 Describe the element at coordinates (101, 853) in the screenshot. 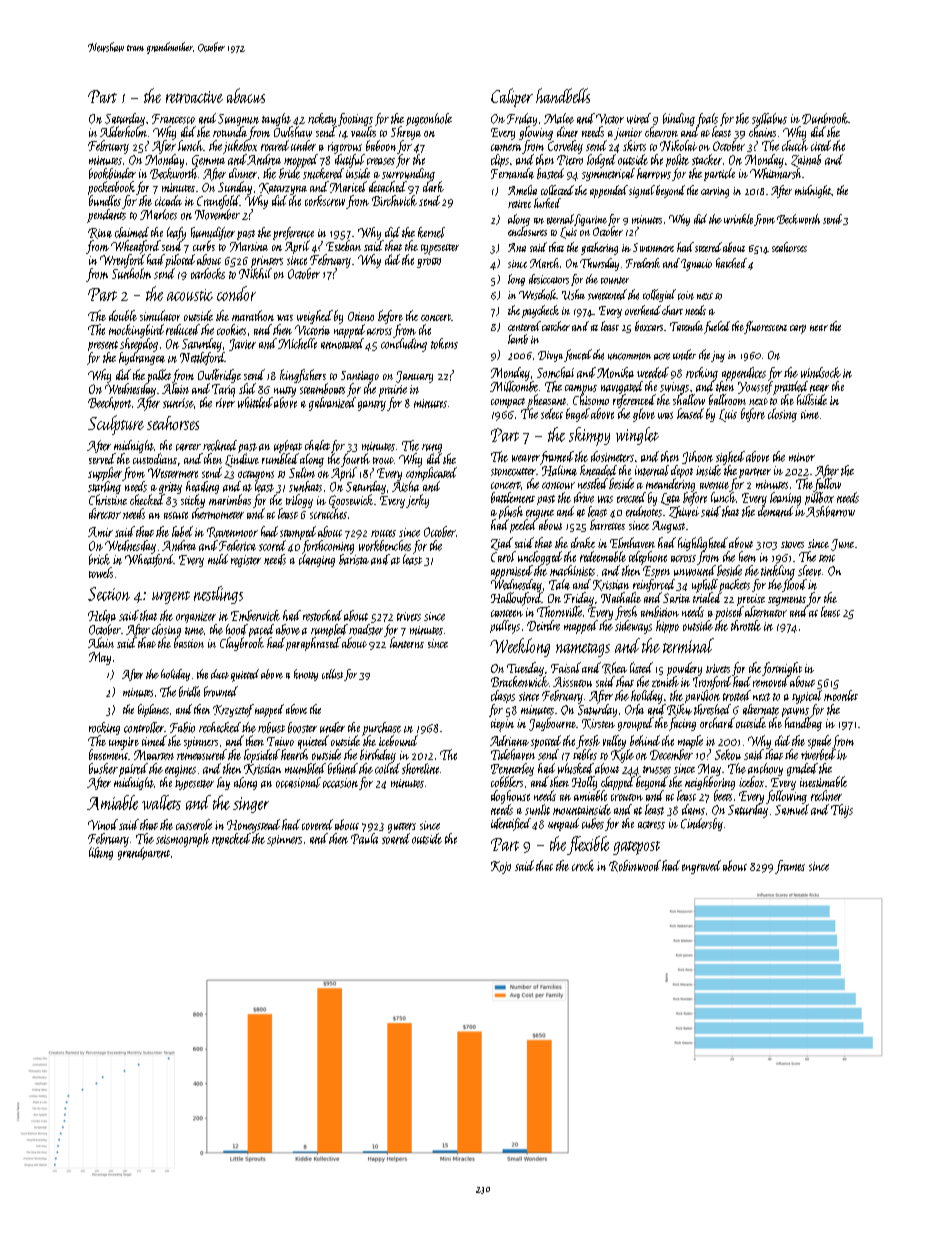

I see `lilting` at that location.
